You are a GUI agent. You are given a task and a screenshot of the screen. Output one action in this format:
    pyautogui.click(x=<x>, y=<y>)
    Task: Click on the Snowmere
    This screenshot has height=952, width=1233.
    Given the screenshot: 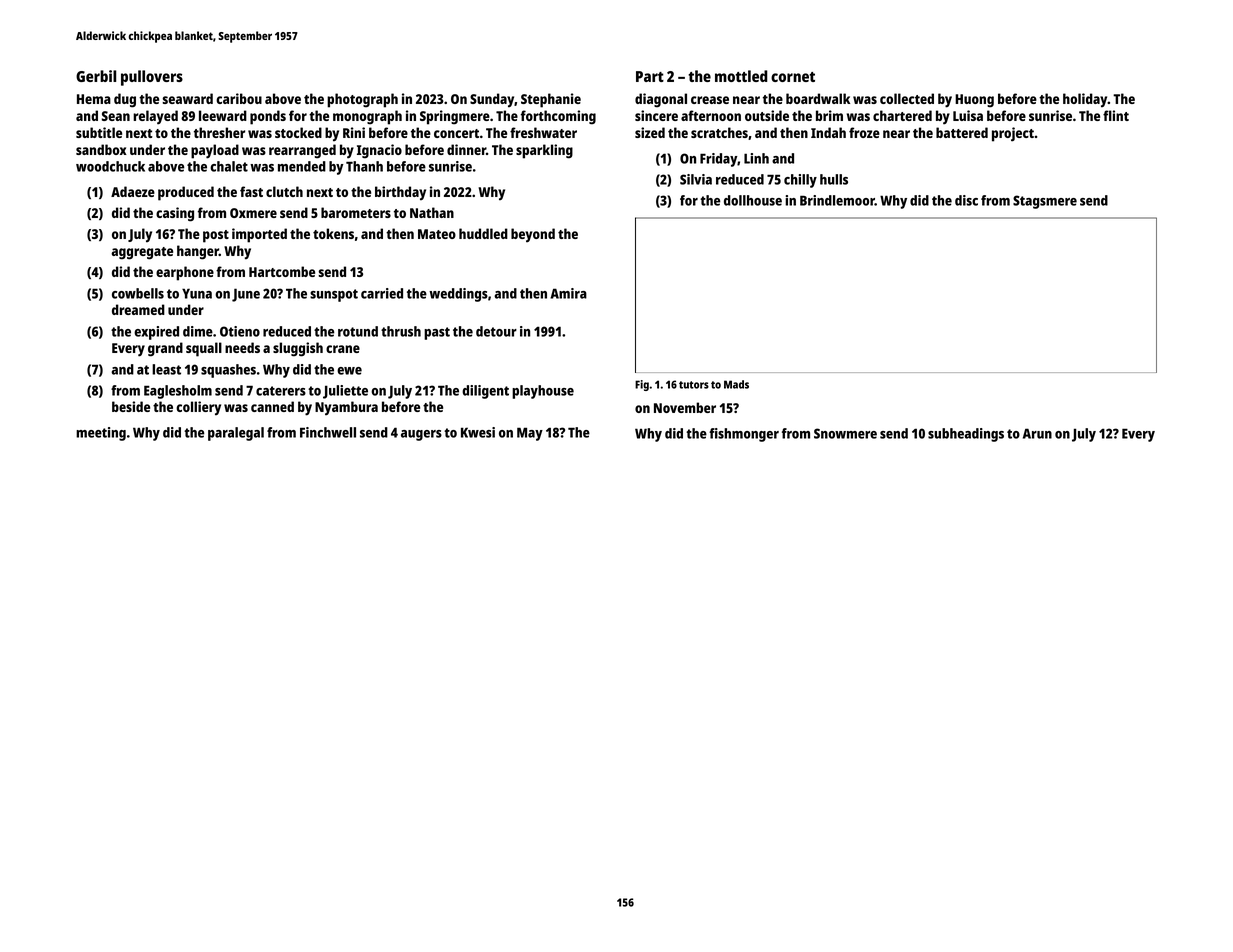 What is the action you would take?
    pyautogui.click(x=845, y=433)
